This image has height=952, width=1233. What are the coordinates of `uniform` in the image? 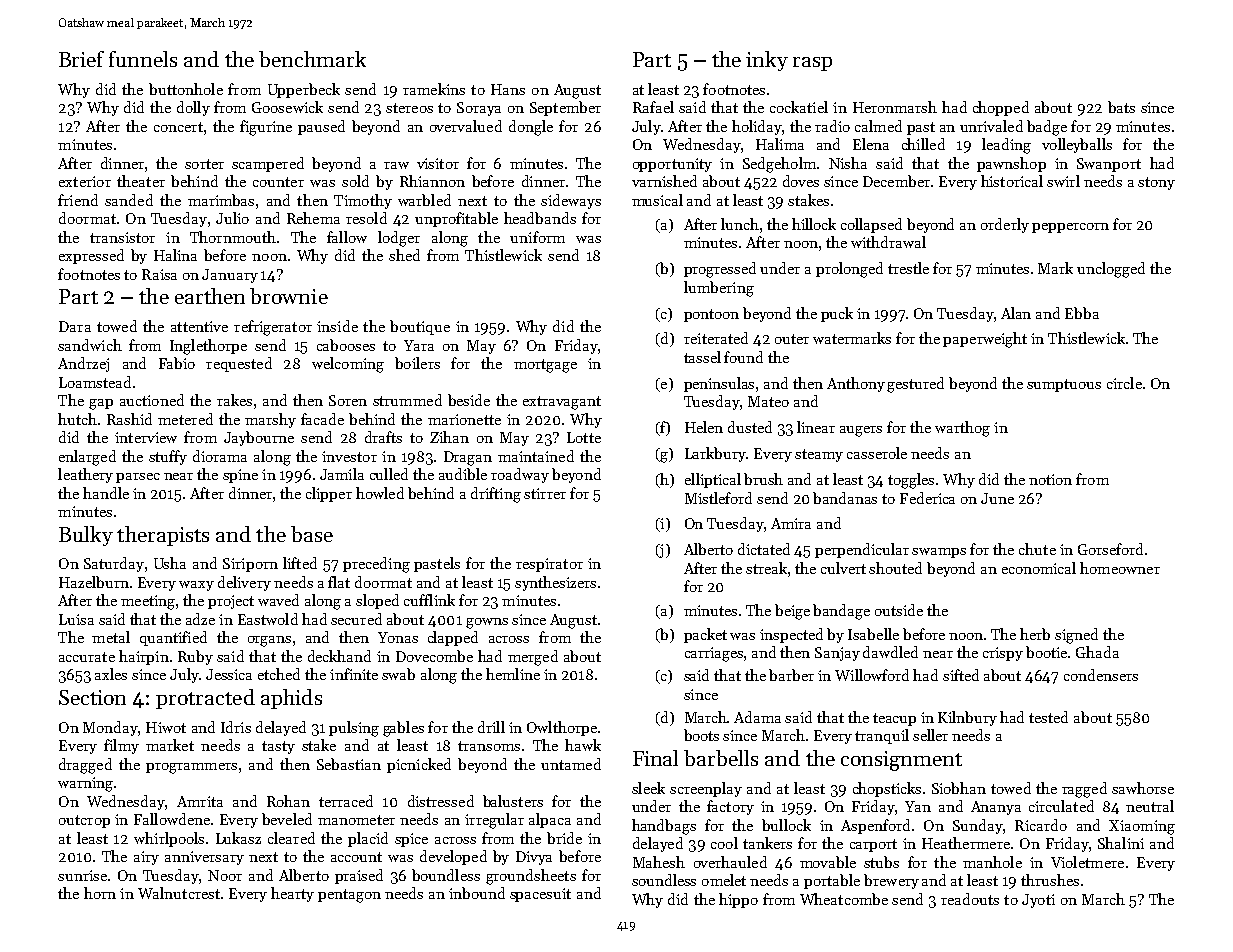 It's located at (537, 237).
